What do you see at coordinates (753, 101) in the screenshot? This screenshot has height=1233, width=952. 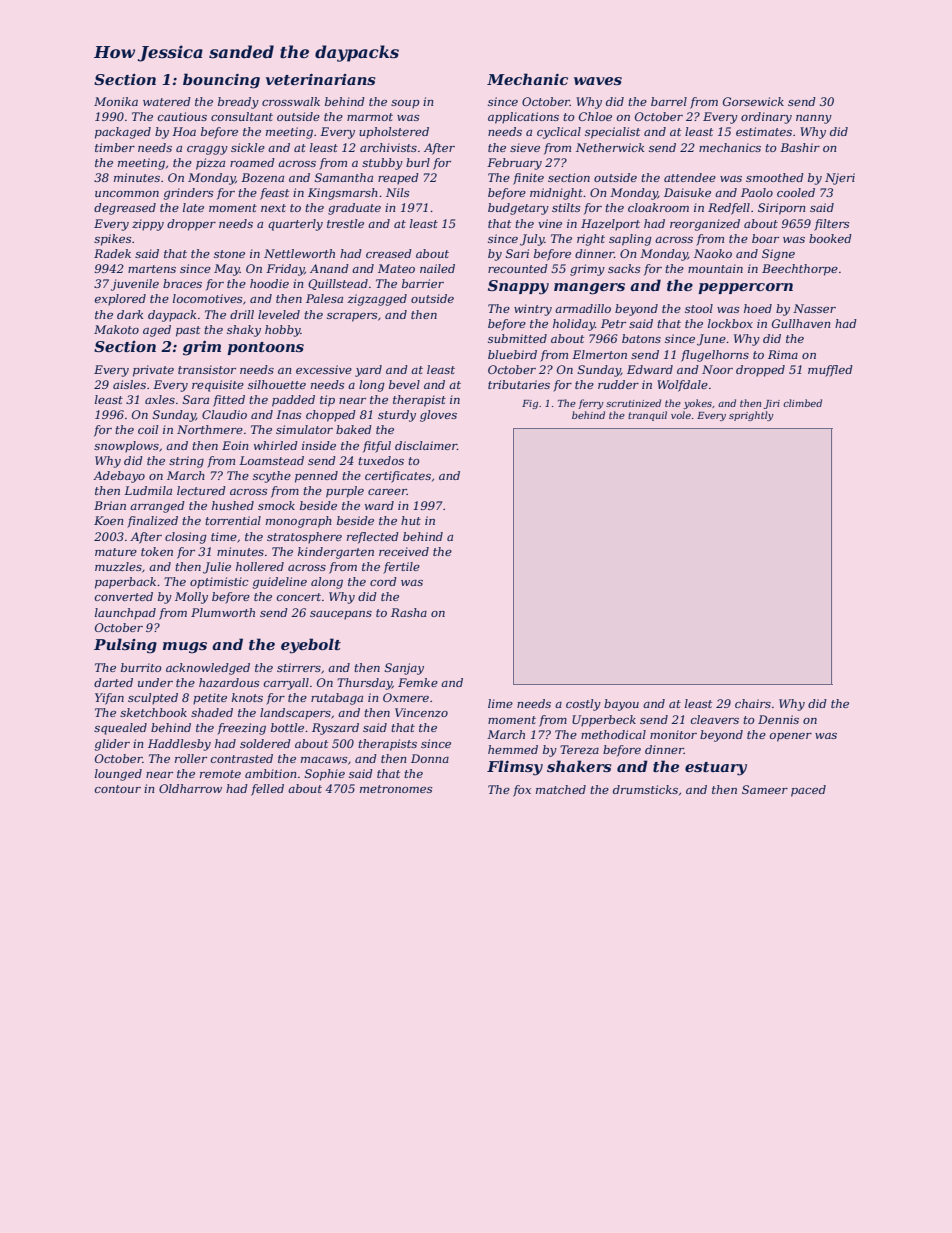 I see `Gorsewick` at bounding box center [753, 101].
